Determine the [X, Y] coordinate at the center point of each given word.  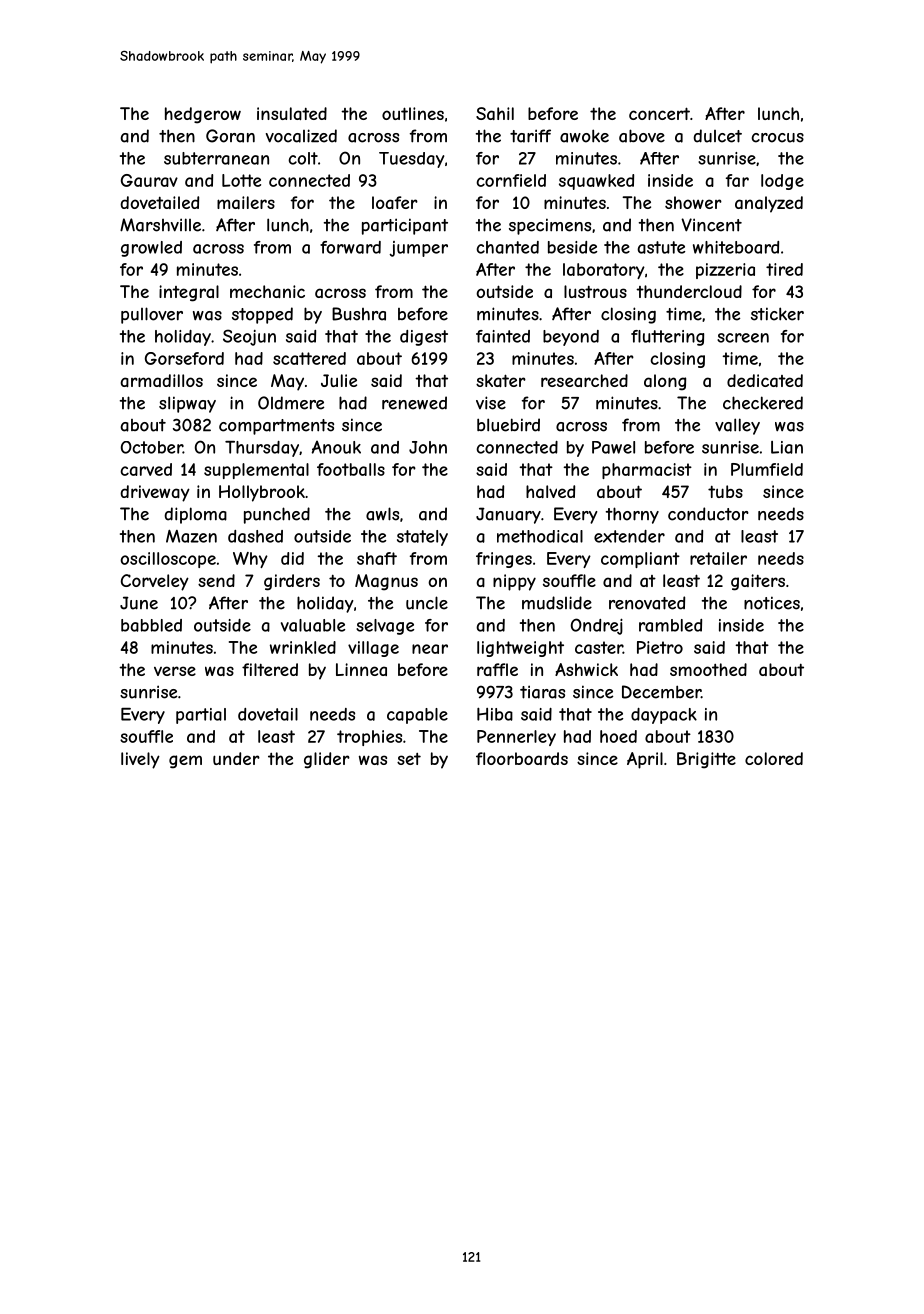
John [428, 447]
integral [189, 293]
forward [350, 247]
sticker [777, 314]
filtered [270, 669]
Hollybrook [262, 493]
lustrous [595, 291]
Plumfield [767, 469]
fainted [503, 336]
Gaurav [149, 180]
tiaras [542, 692]
